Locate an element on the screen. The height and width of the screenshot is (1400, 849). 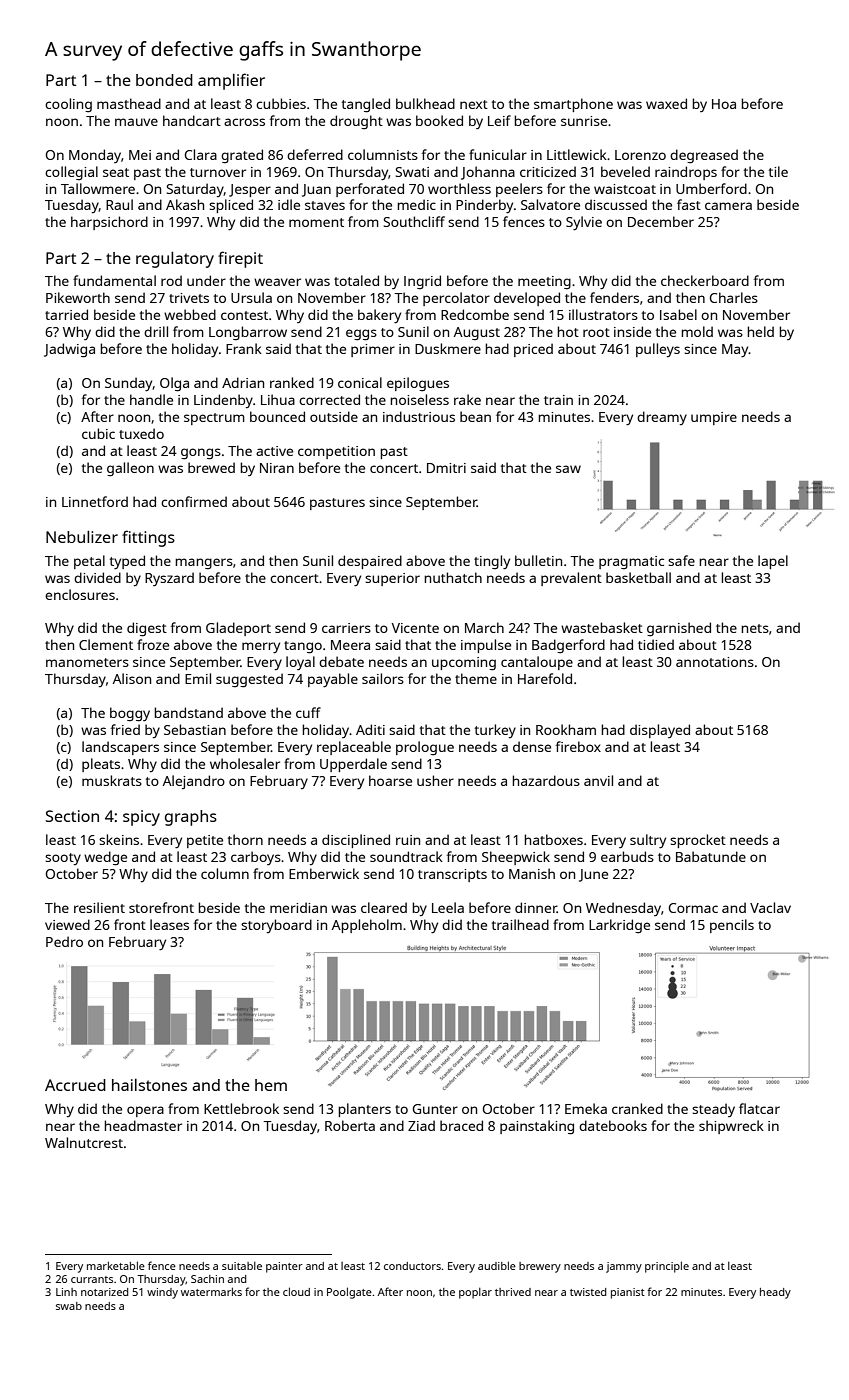
waxed is located at coordinates (666, 103).
